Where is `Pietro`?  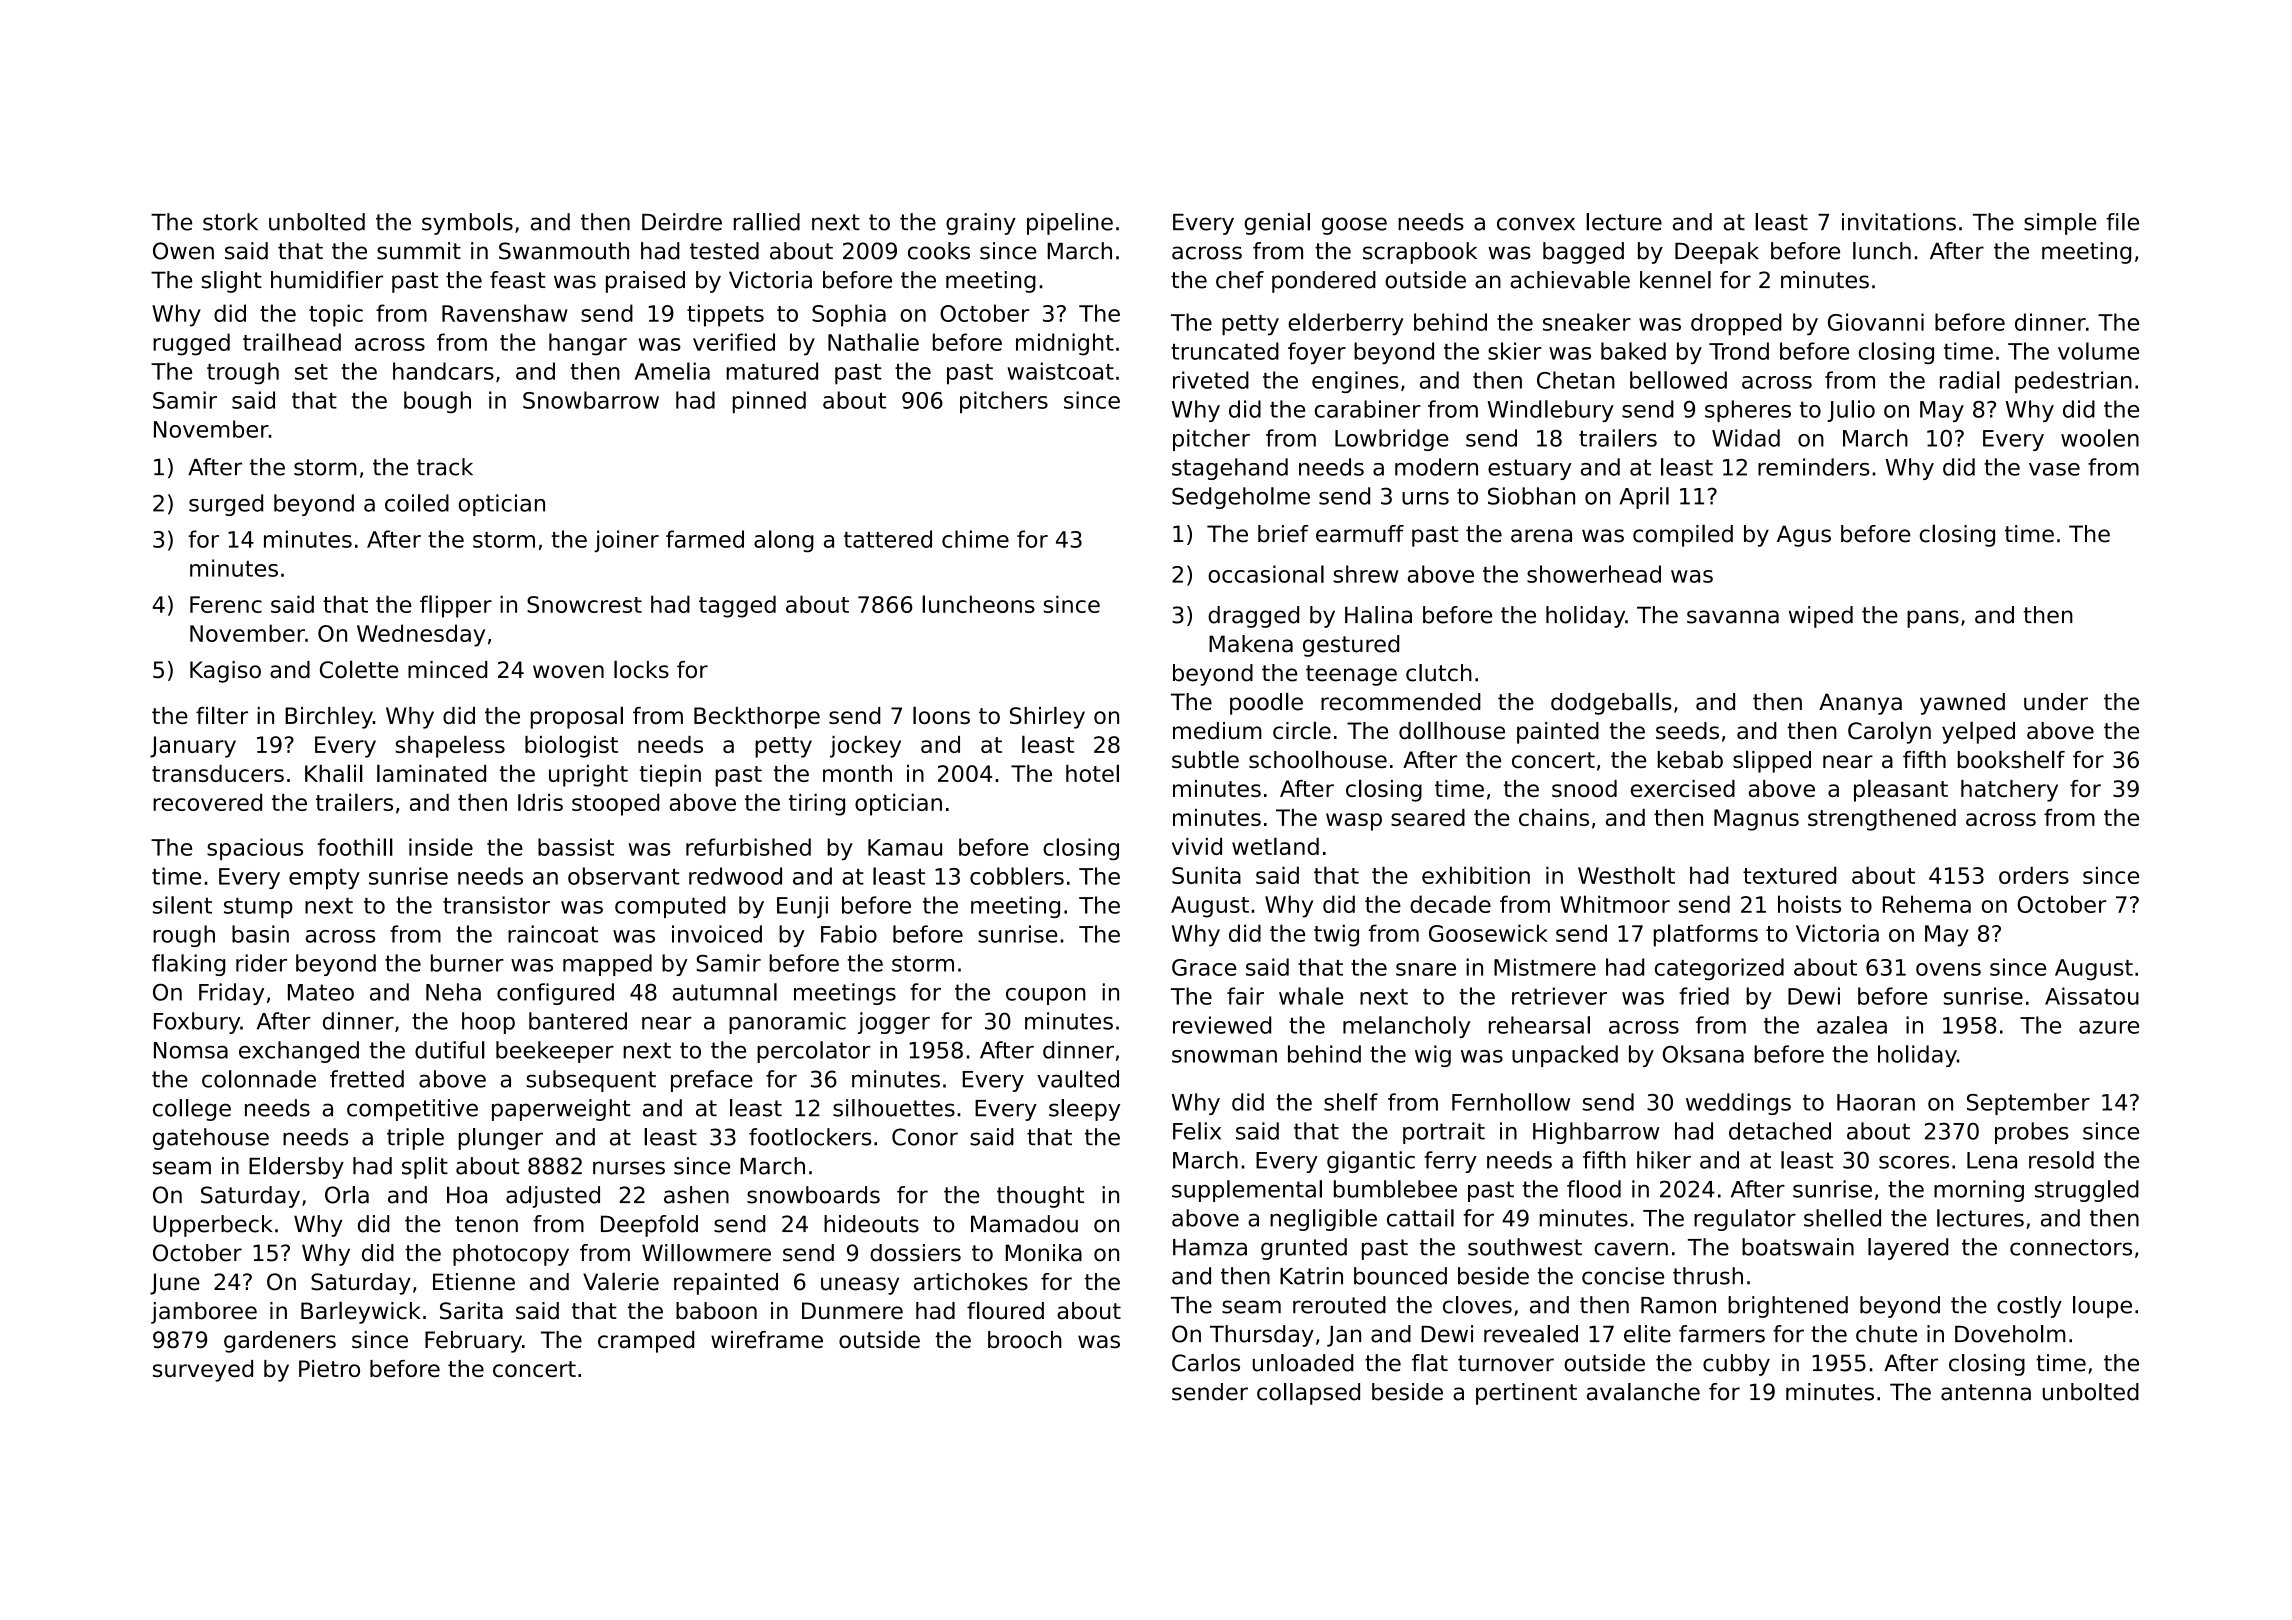 Pietro is located at coordinates (329, 1368).
